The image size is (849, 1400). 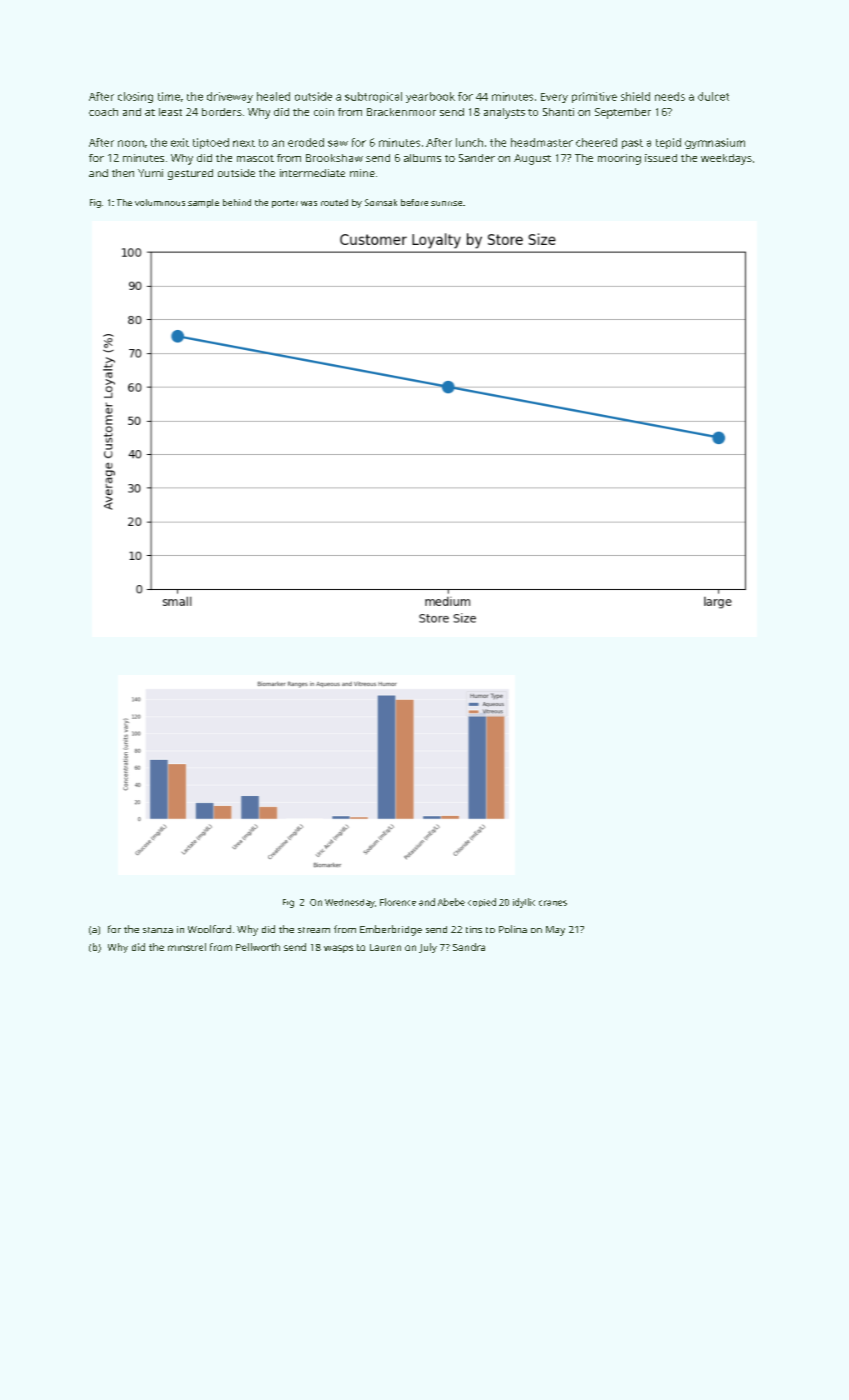 What do you see at coordinates (160, 202) in the screenshot?
I see `voluminous` at bounding box center [160, 202].
